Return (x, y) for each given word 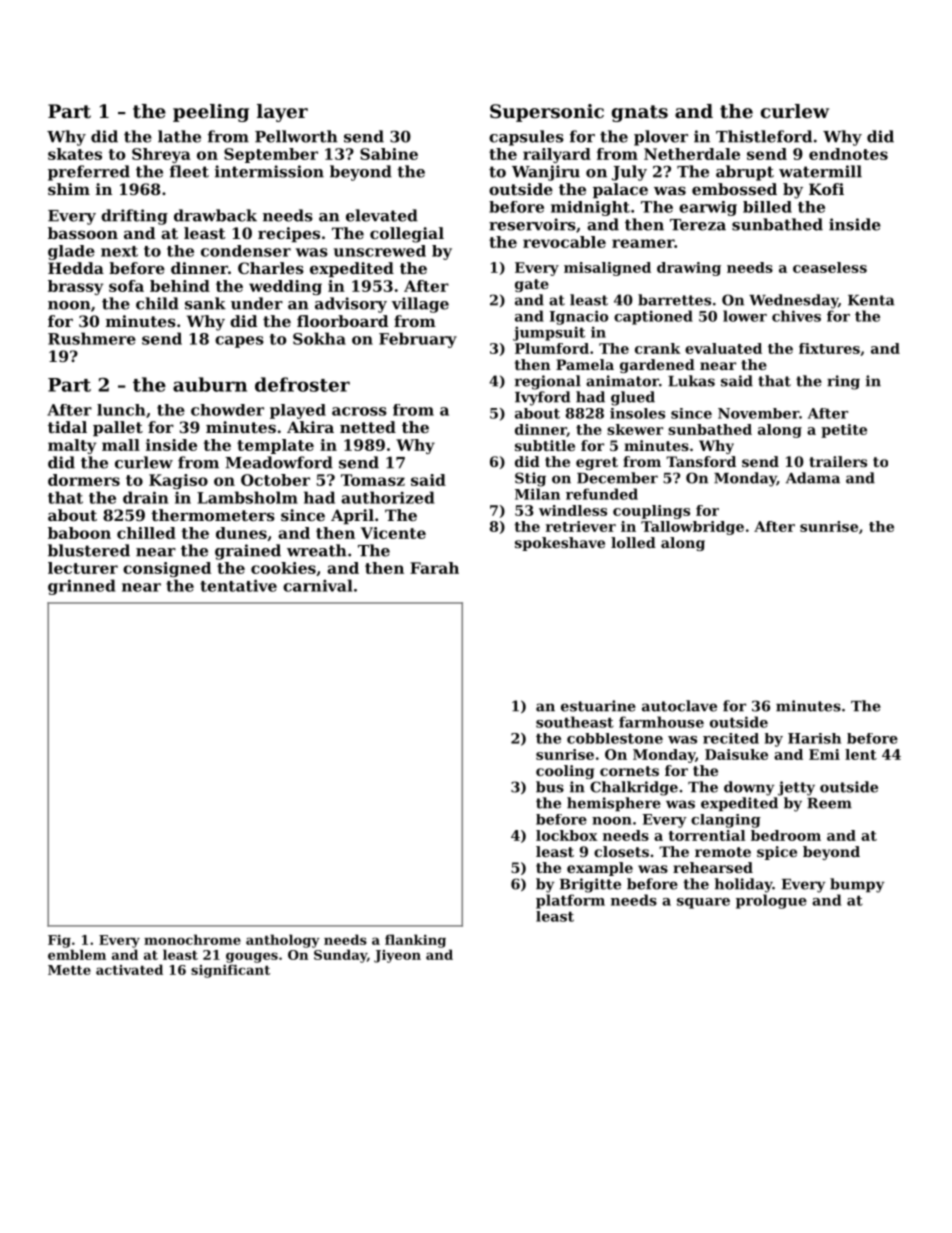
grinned (82, 587)
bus (550, 787)
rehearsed (713, 867)
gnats (640, 113)
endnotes (848, 154)
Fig (59, 941)
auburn (210, 384)
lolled (633, 542)
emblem (77, 954)
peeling (211, 113)
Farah (434, 568)
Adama (813, 478)
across (359, 411)
